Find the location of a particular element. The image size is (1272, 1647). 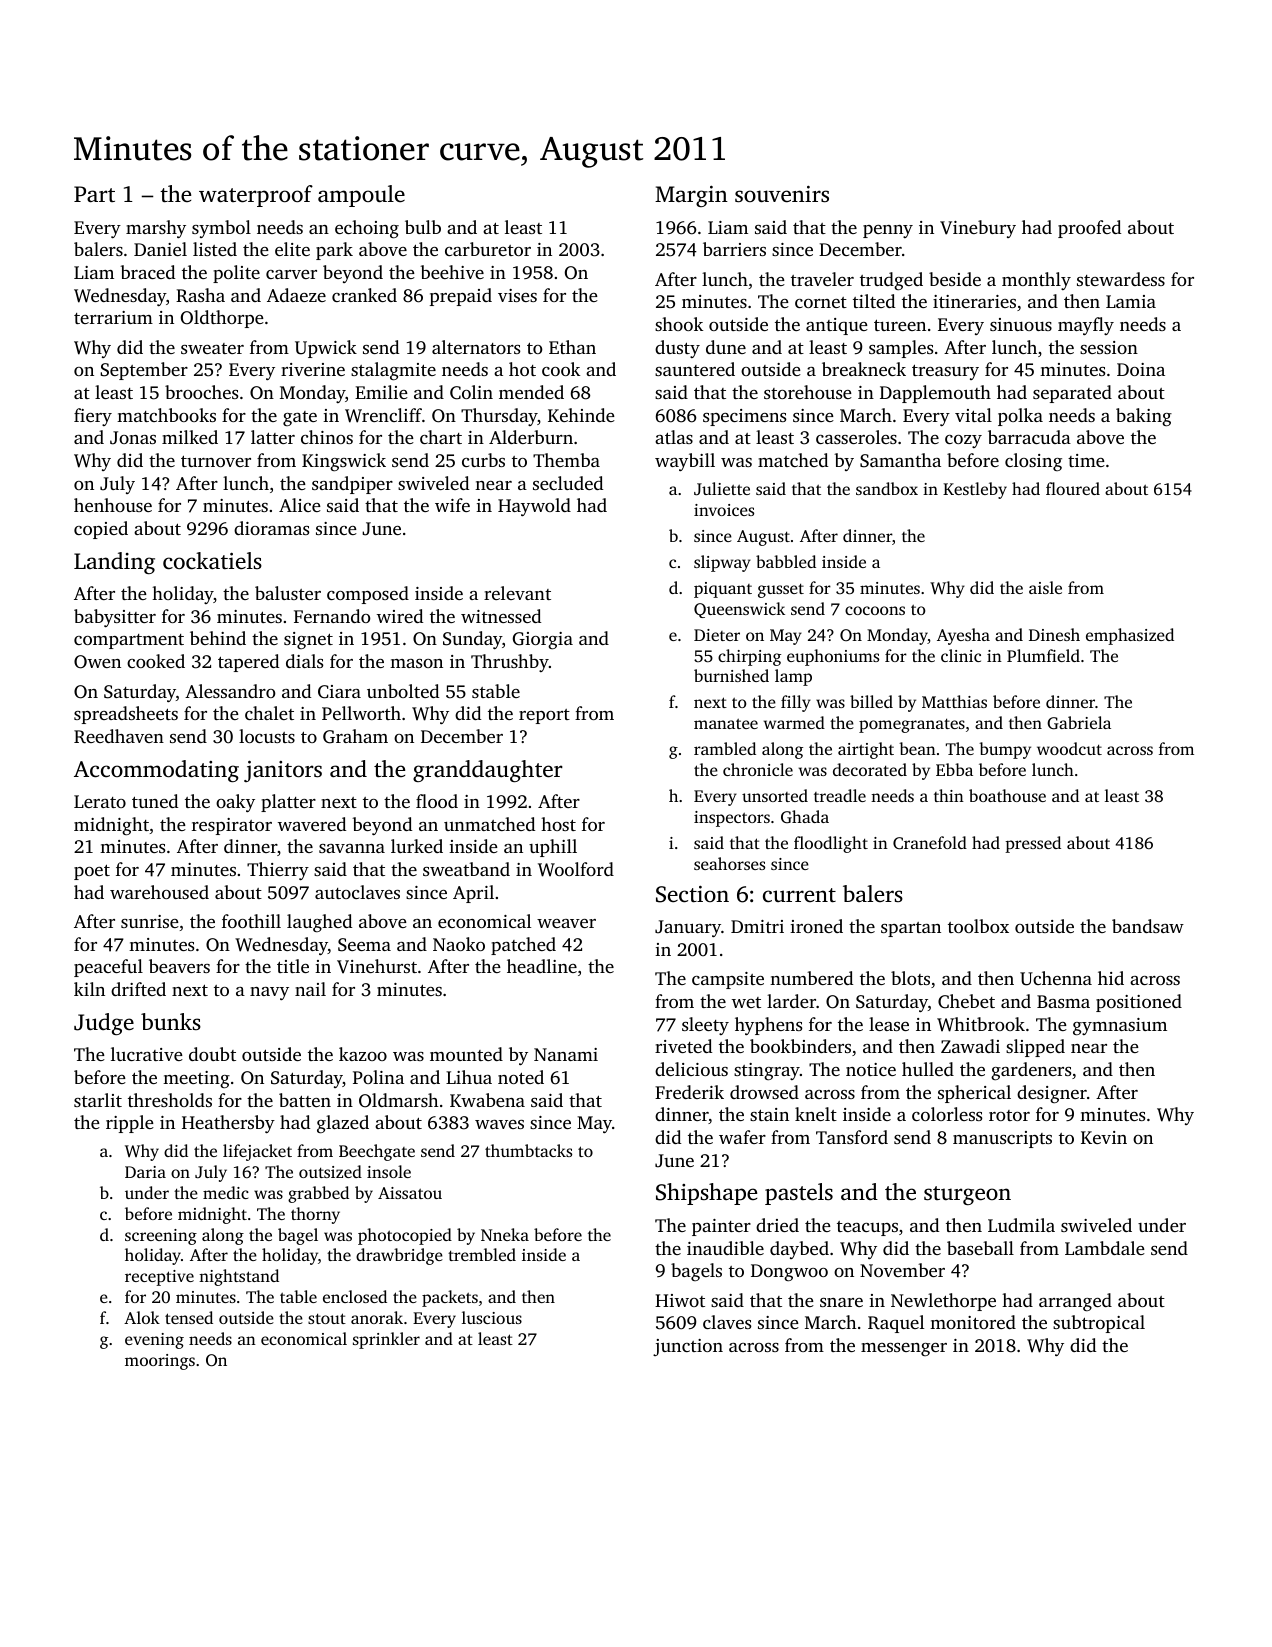

granddaughter is located at coordinates (488, 771).
